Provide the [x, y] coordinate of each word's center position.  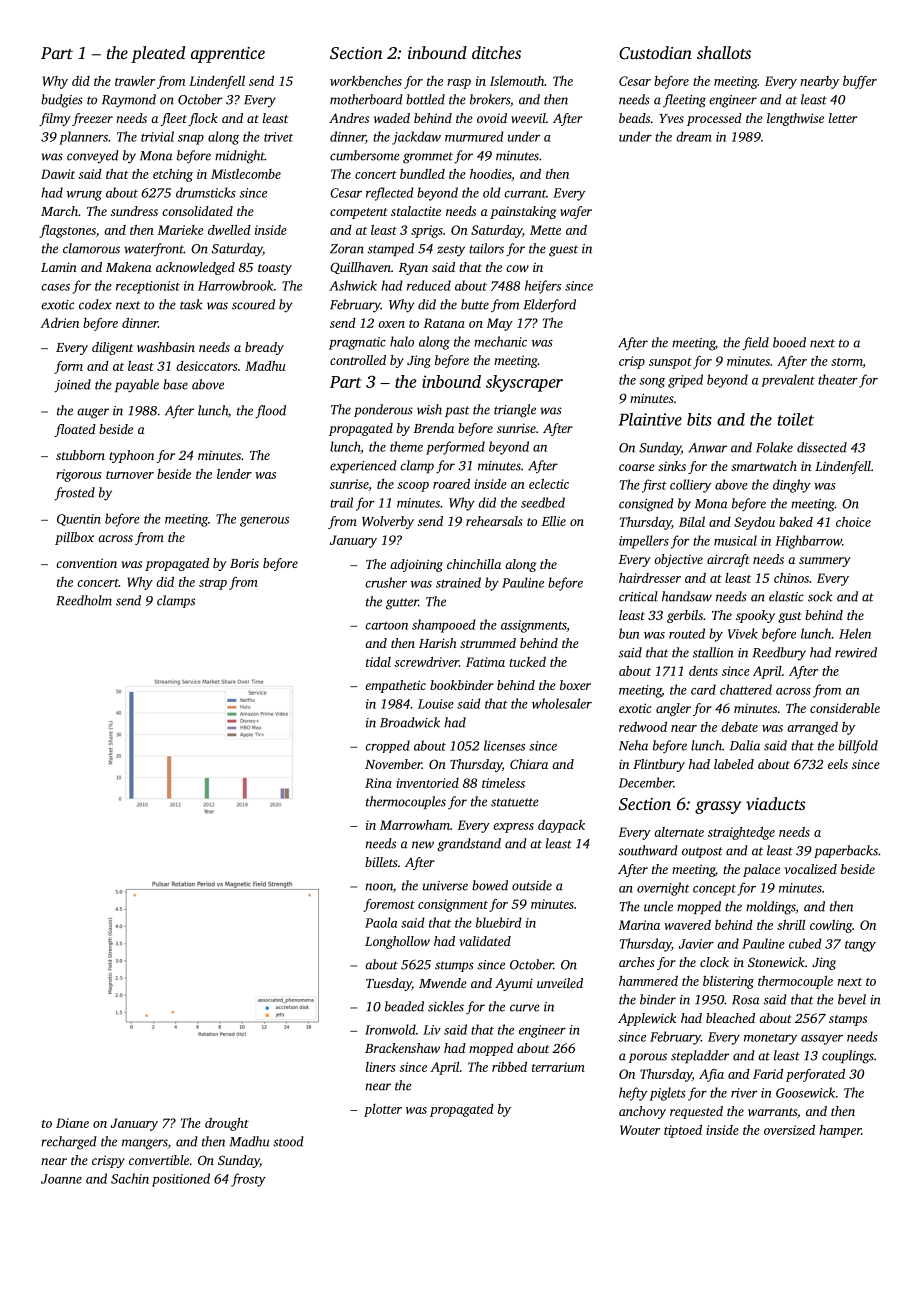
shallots [724, 52]
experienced [363, 466]
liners [381, 1067]
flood [270, 412]
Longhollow [397, 942]
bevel [852, 999]
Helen [855, 633]
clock [714, 962]
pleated [158, 54]
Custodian [655, 53]
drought [227, 1124]
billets [381, 862]
